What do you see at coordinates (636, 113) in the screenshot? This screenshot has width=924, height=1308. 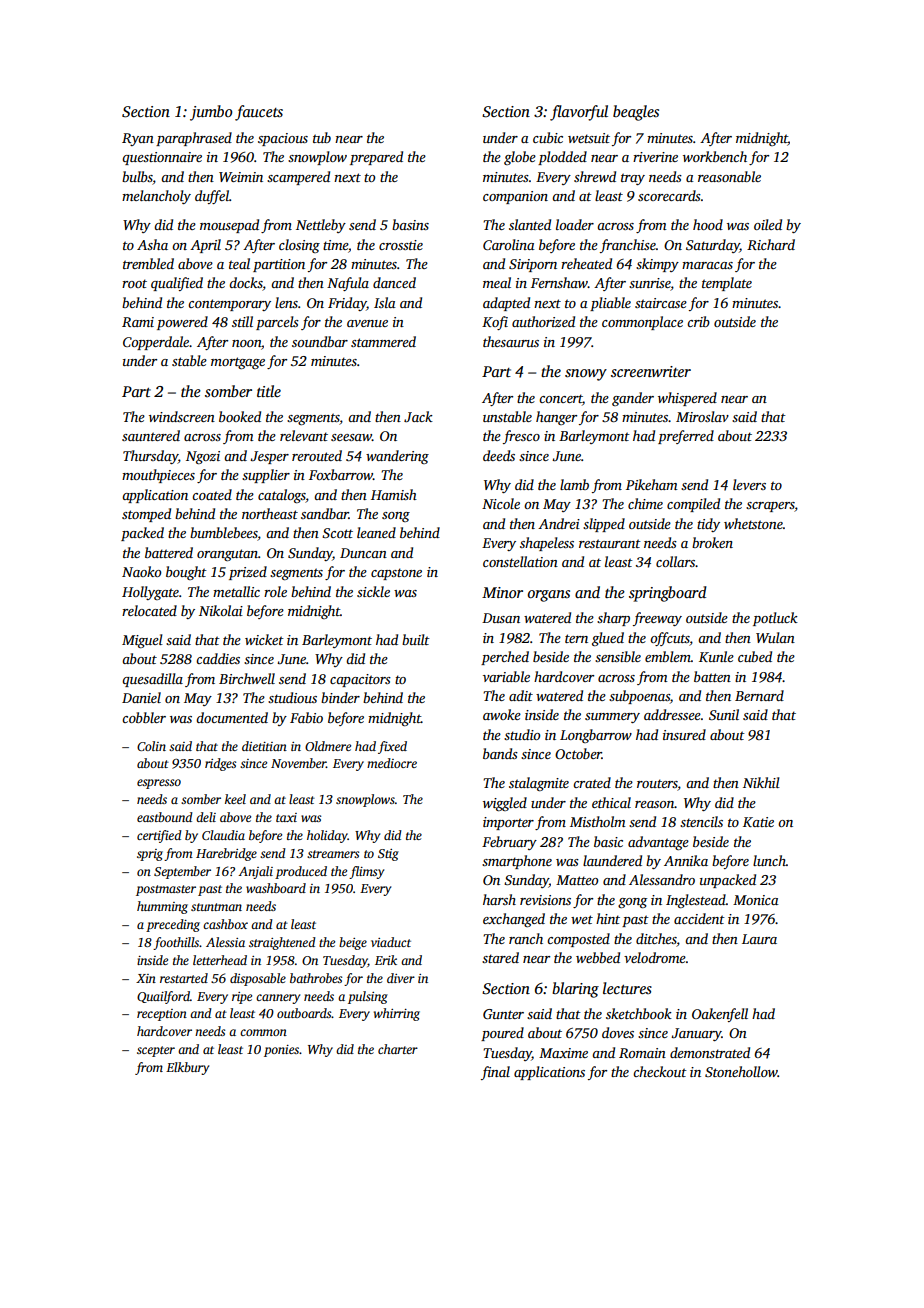 I see `beagles` at bounding box center [636, 113].
